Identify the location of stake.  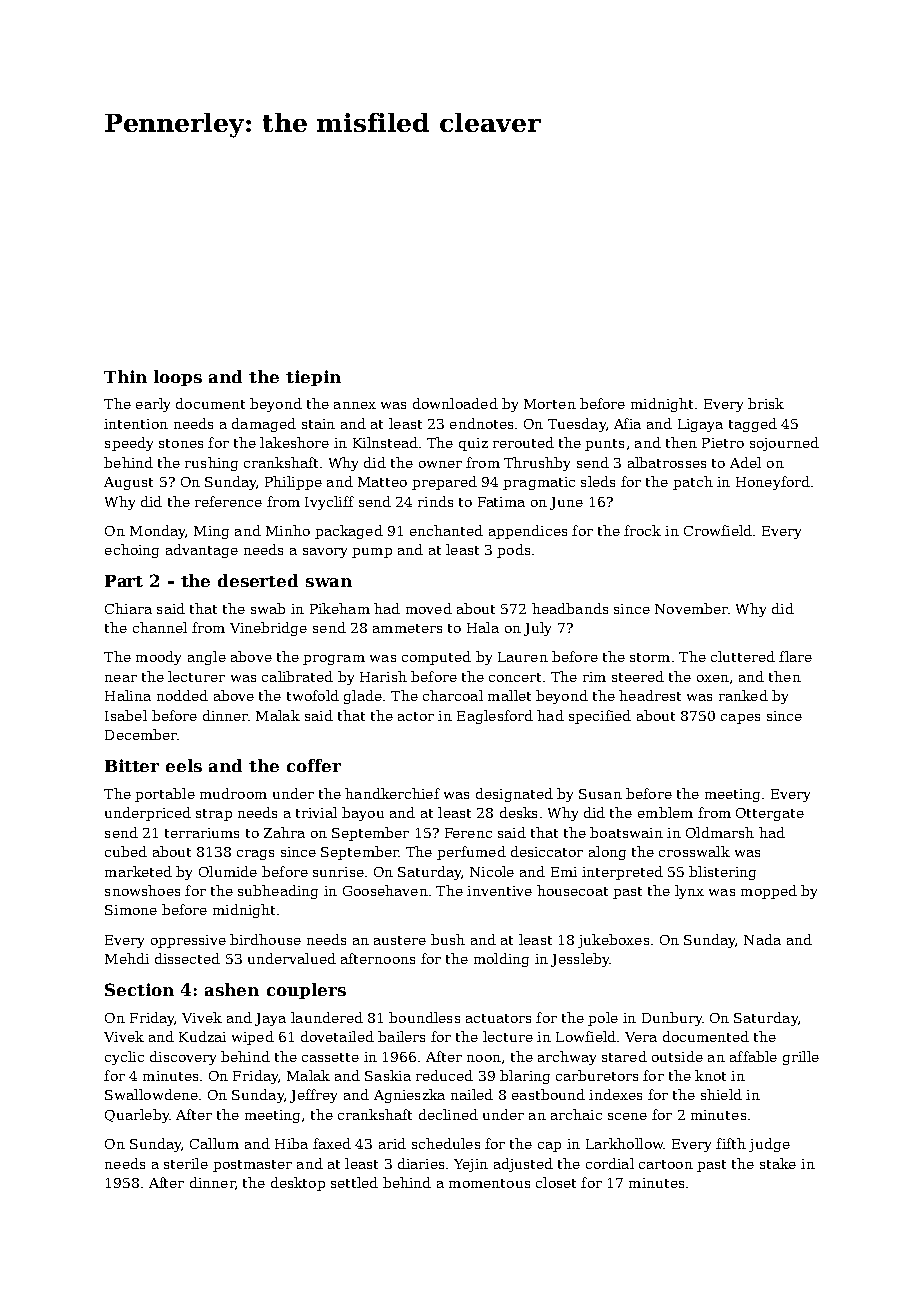
(778, 1163).
